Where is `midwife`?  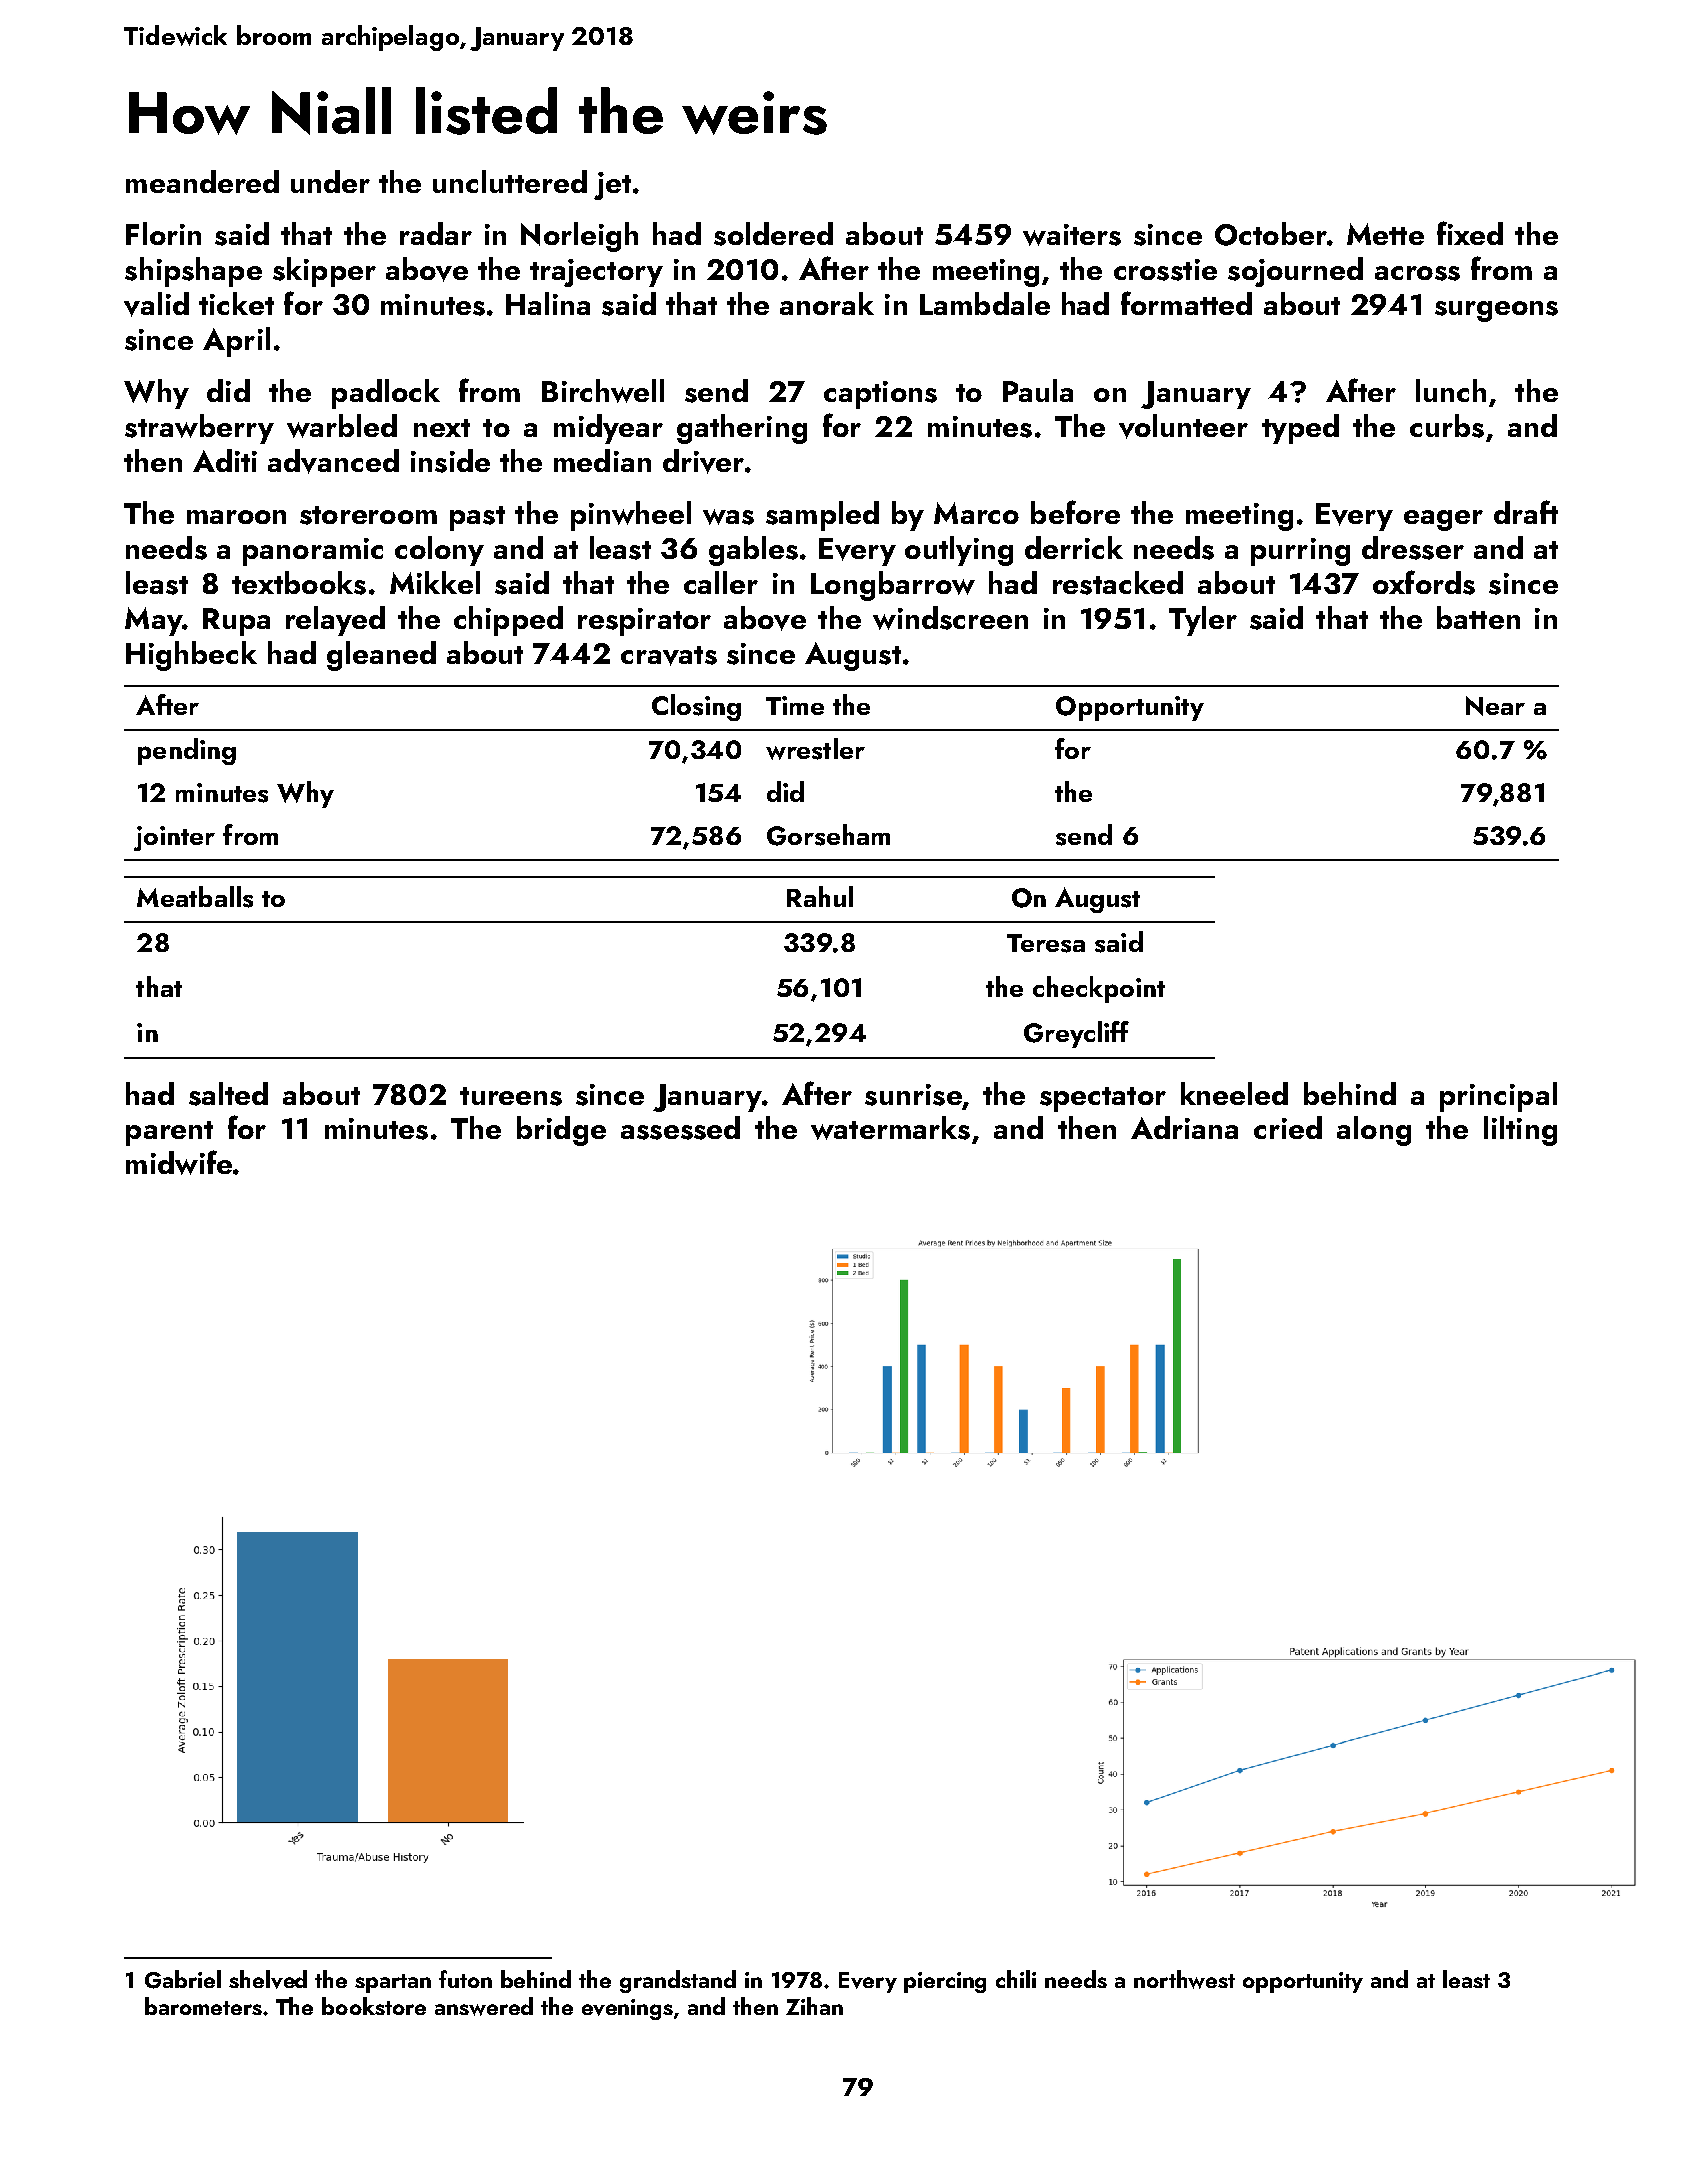
midwife is located at coordinates (179, 1162).
